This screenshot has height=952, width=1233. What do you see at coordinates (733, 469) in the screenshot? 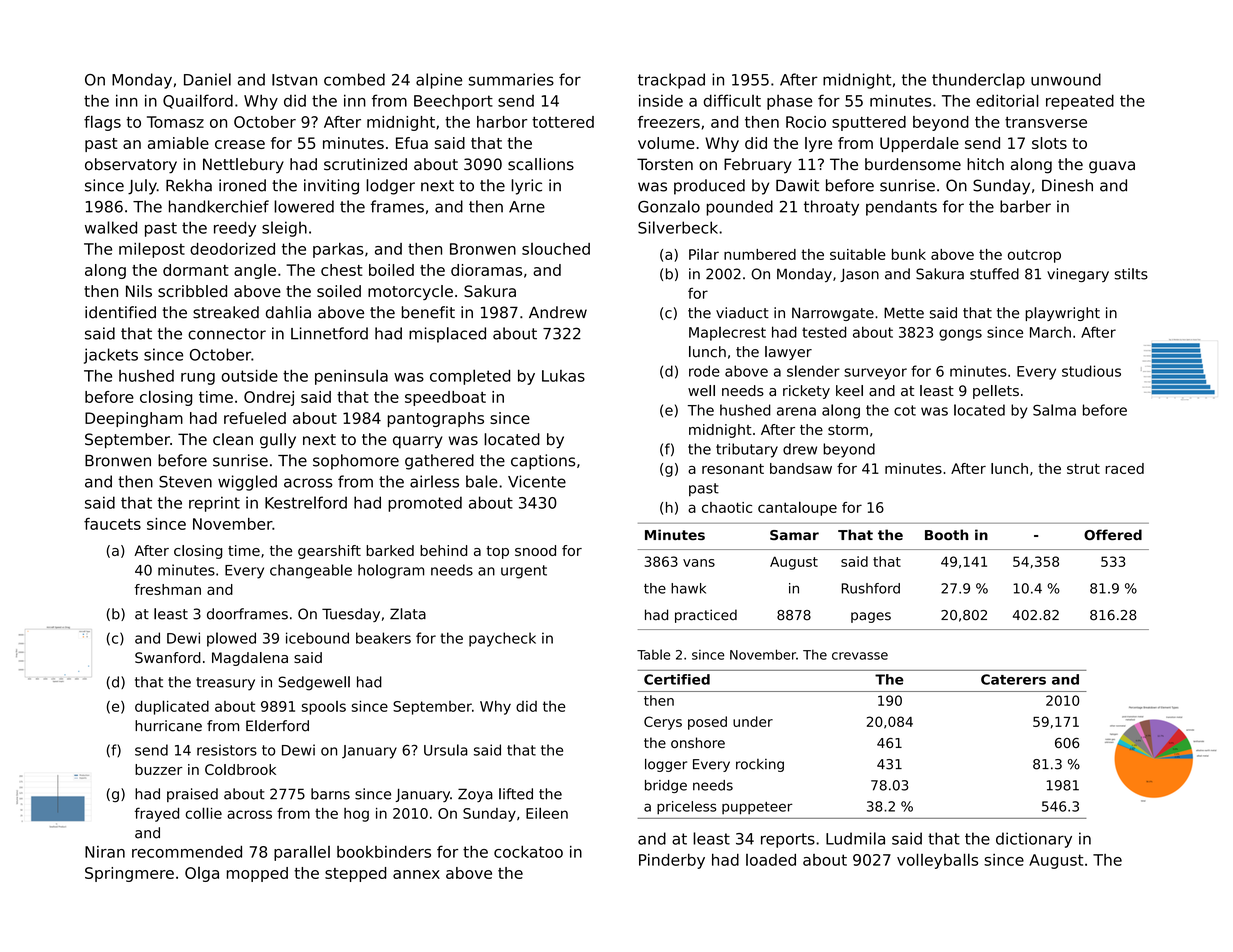
I see `resonant` at bounding box center [733, 469].
